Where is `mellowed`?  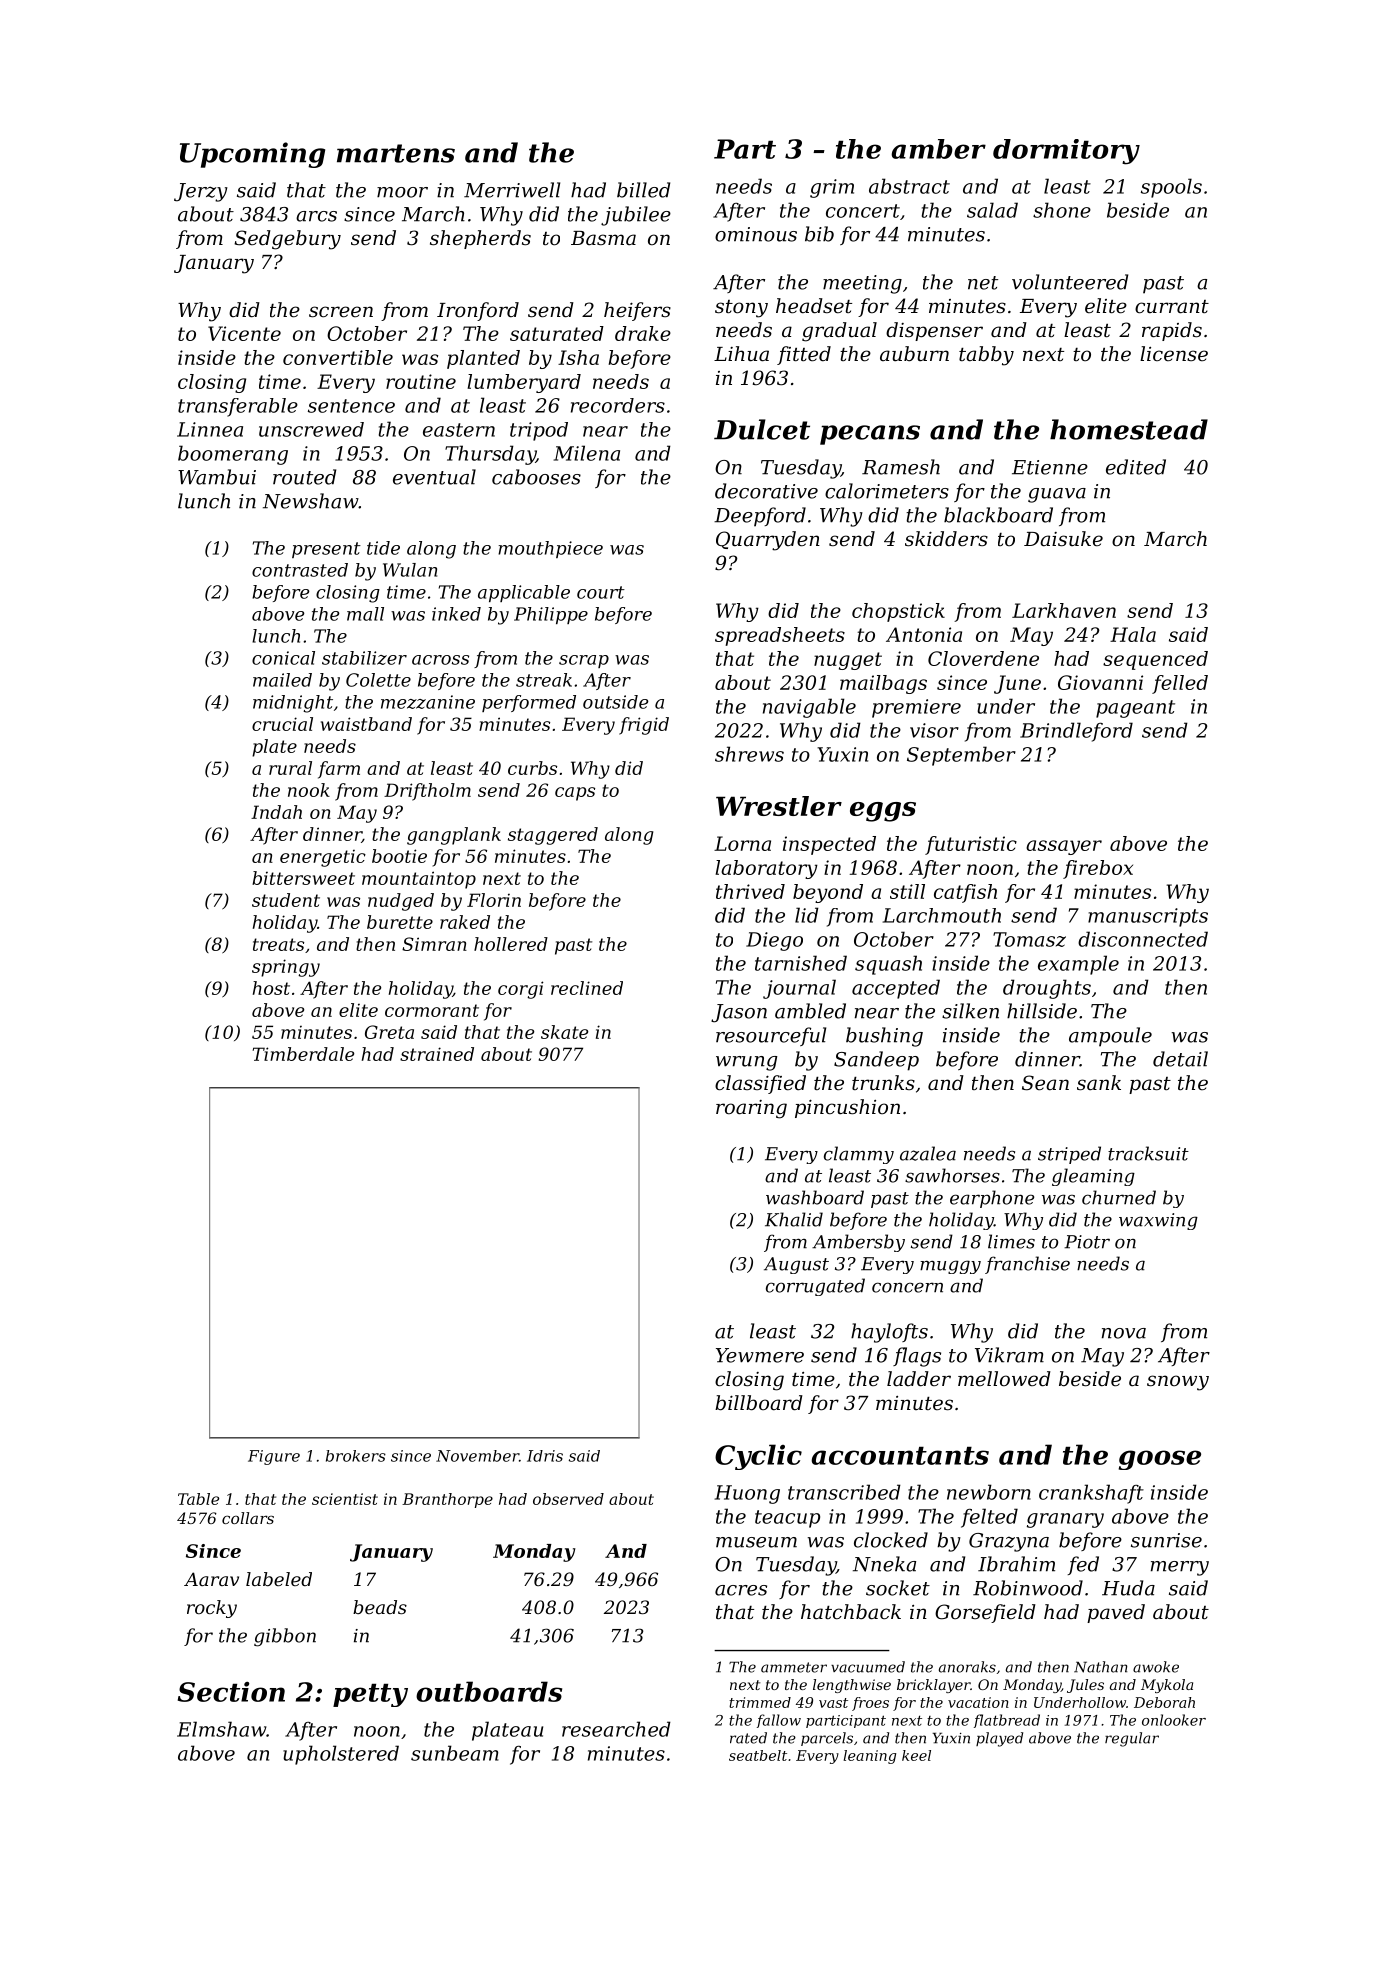 mellowed is located at coordinates (1004, 1379).
